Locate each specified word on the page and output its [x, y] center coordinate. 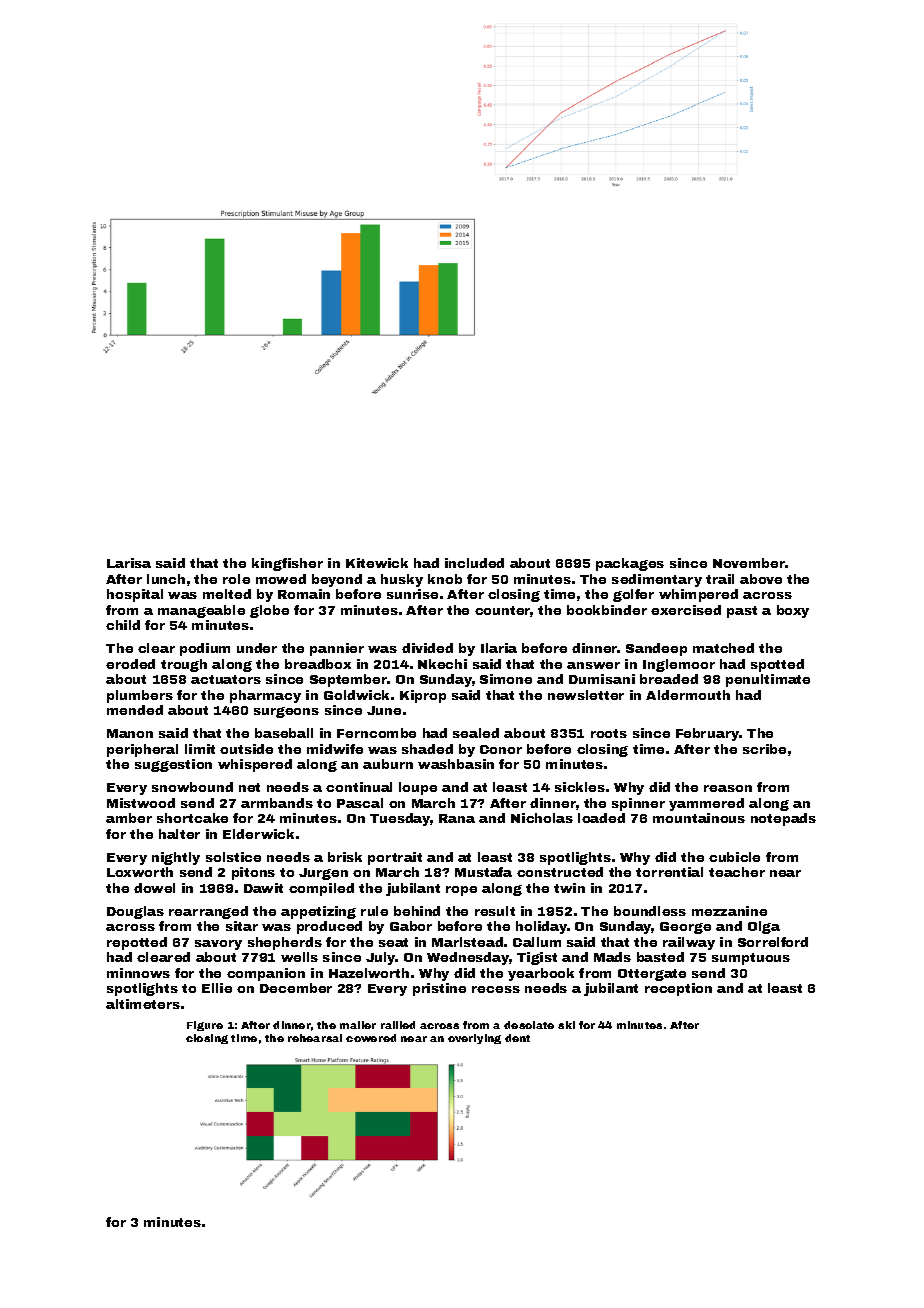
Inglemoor [679, 665]
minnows [138, 973]
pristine [439, 989]
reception [678, 989]
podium [205, 649]
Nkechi [442, 664]
